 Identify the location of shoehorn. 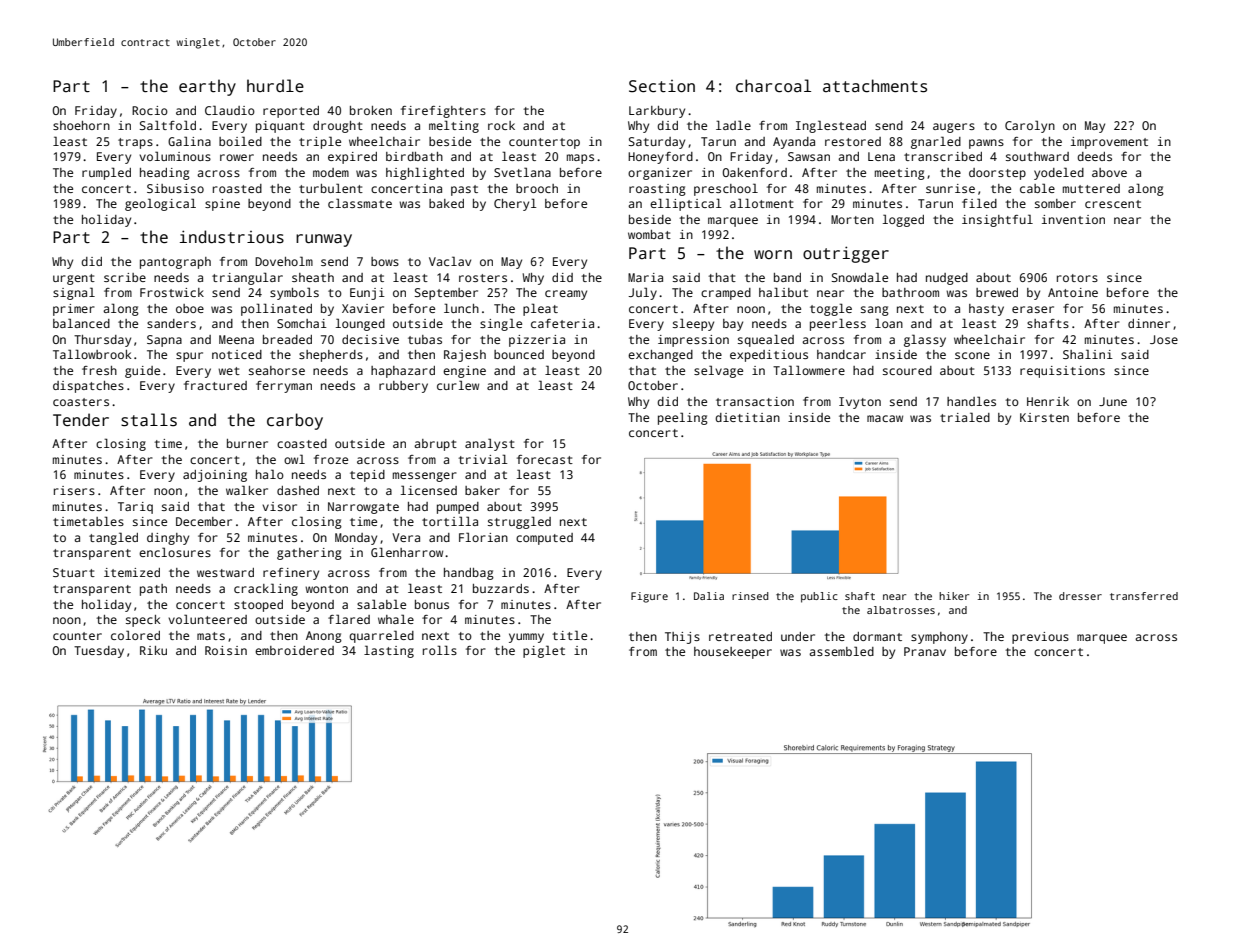
(81, 125).
